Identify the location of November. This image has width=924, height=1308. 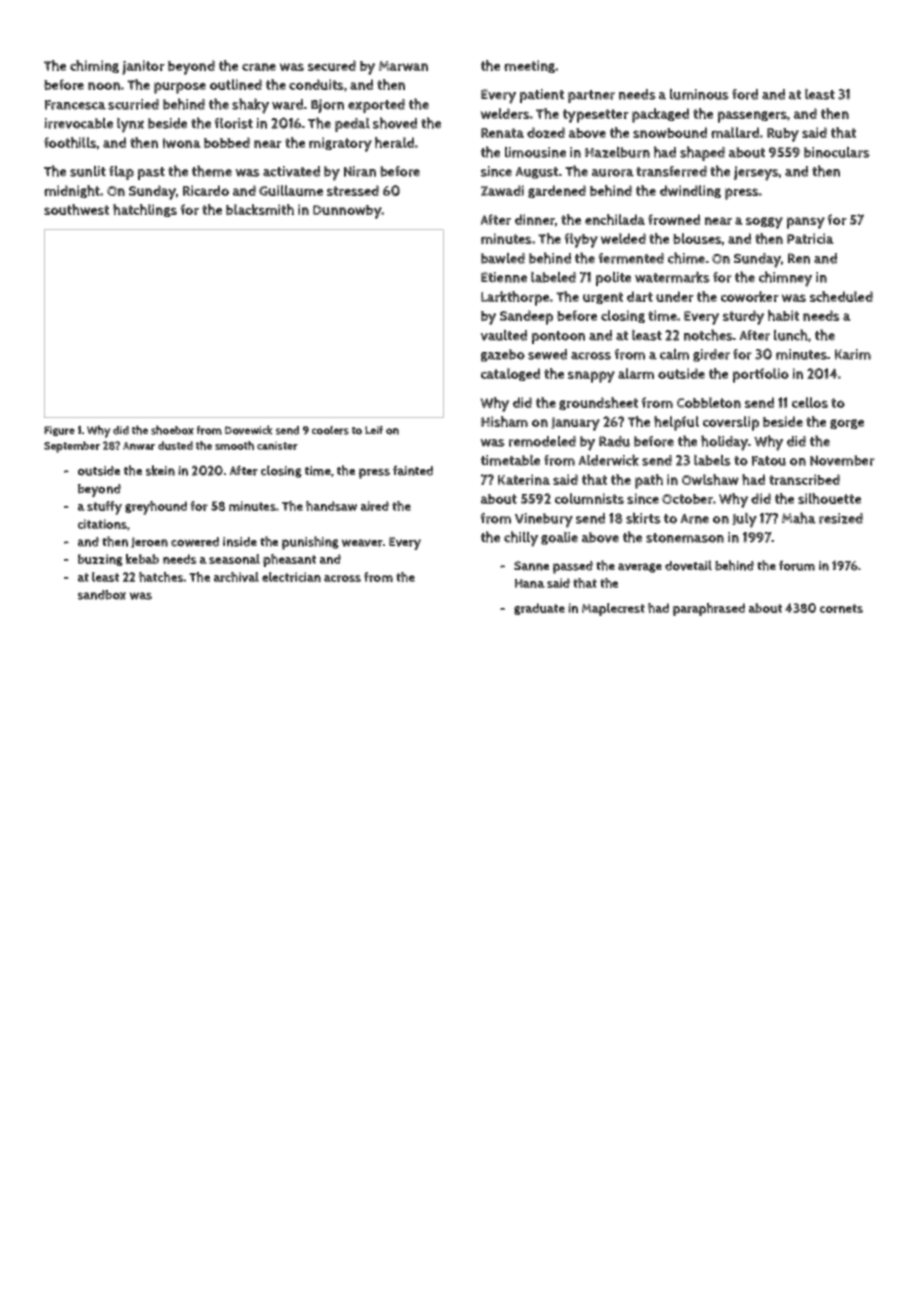
(842, 460).
